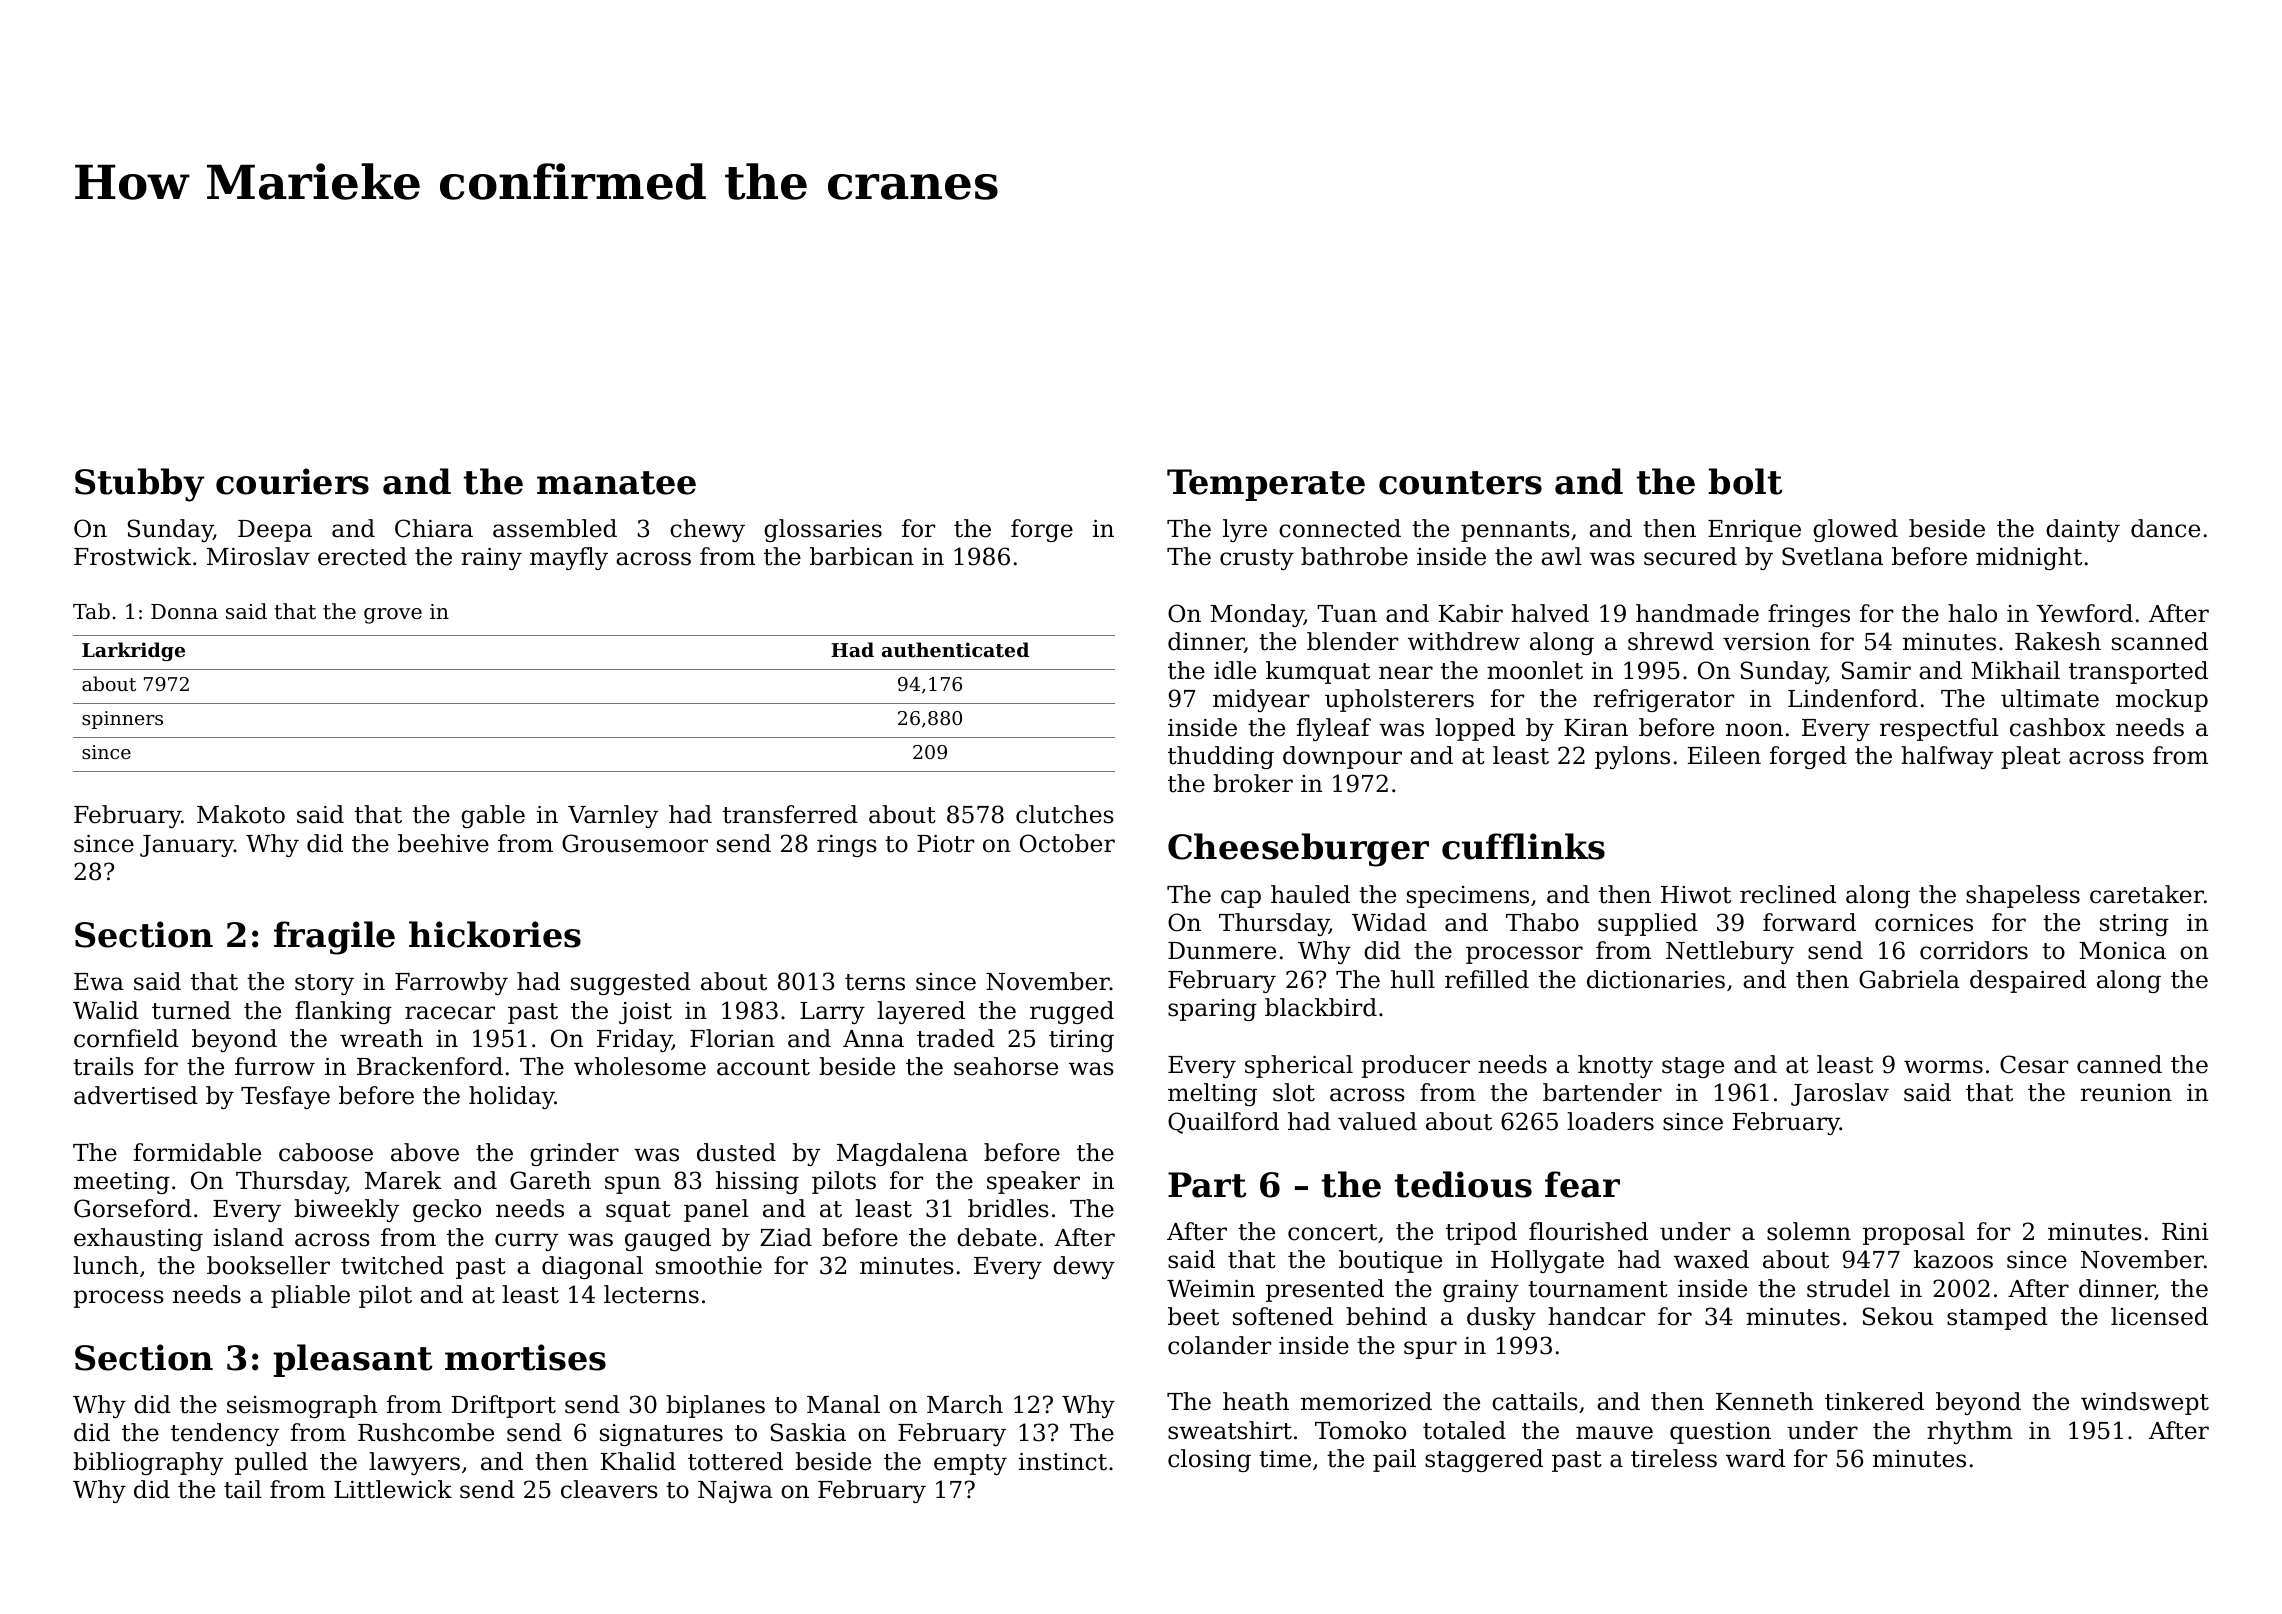 Image resolution: width=2282 pixels, height=1614 pixels. Describe the element at coordinates (1746, 481) in the image. I see `bolt` at that location.
